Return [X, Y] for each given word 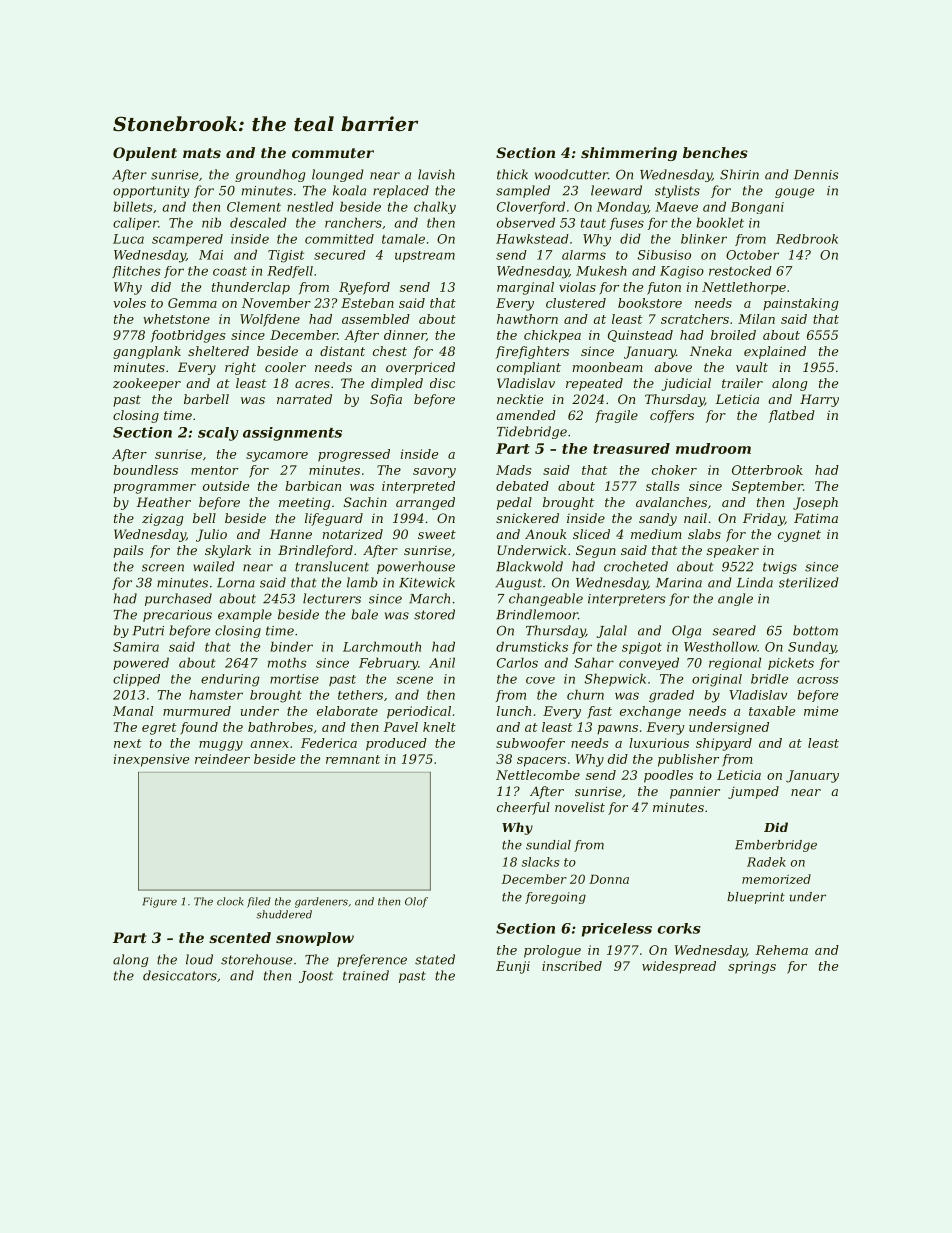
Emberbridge [776, 846]
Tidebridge [532, 432]
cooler [285, 367]
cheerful [523, 808]
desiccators [180, 975]
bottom [815, 630]
